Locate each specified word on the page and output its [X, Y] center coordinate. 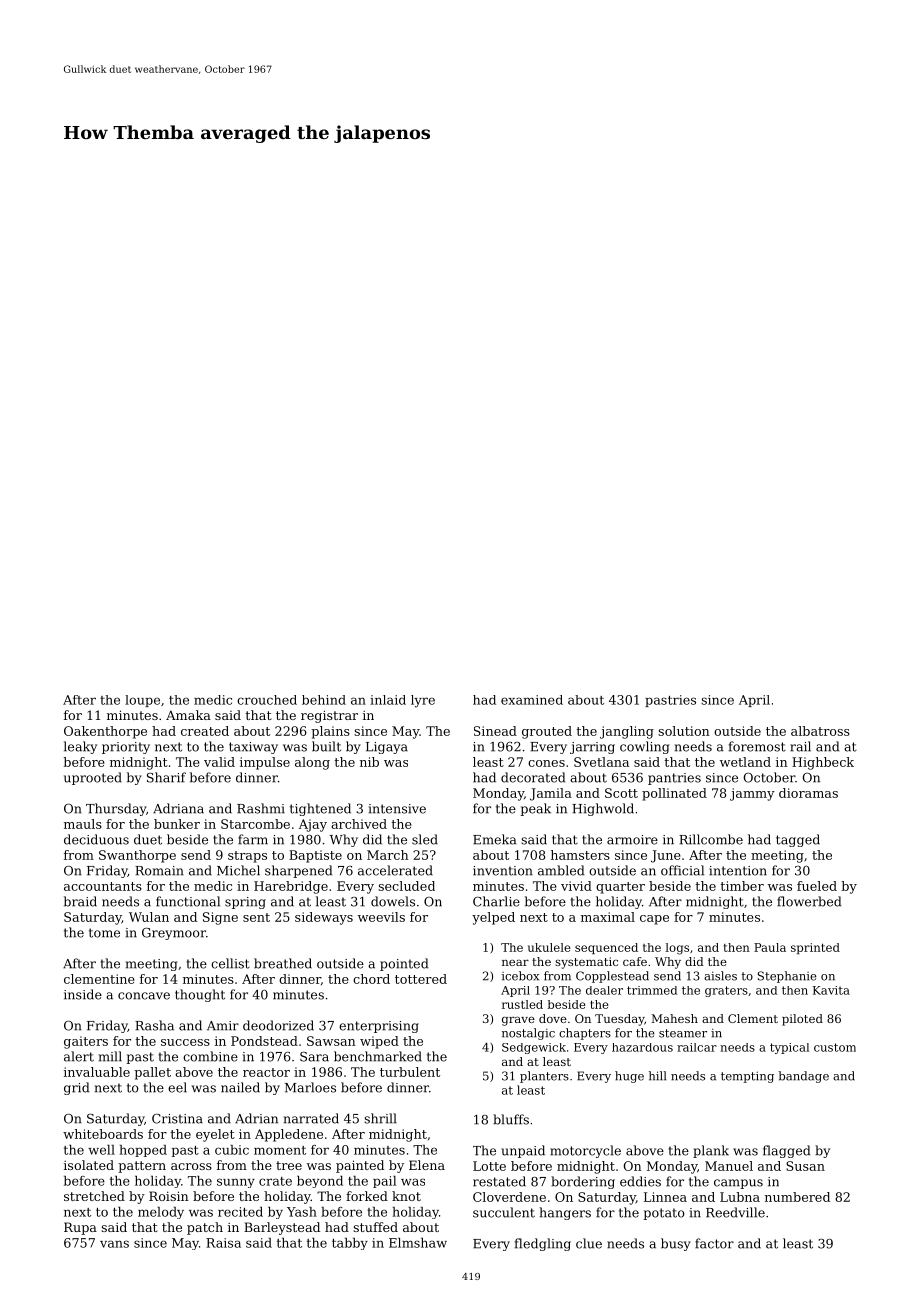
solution [684, 731]
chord [371, 979]
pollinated [674, 794]
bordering [583, 1182]
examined [532, 700]
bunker [177, 824]
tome [104, 933]
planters [544, 1077]
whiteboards [103, 1134]
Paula [770, 947]
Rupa [80, 1228]
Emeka [494, 839]
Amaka [188, 715]
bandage [804, 1077]
